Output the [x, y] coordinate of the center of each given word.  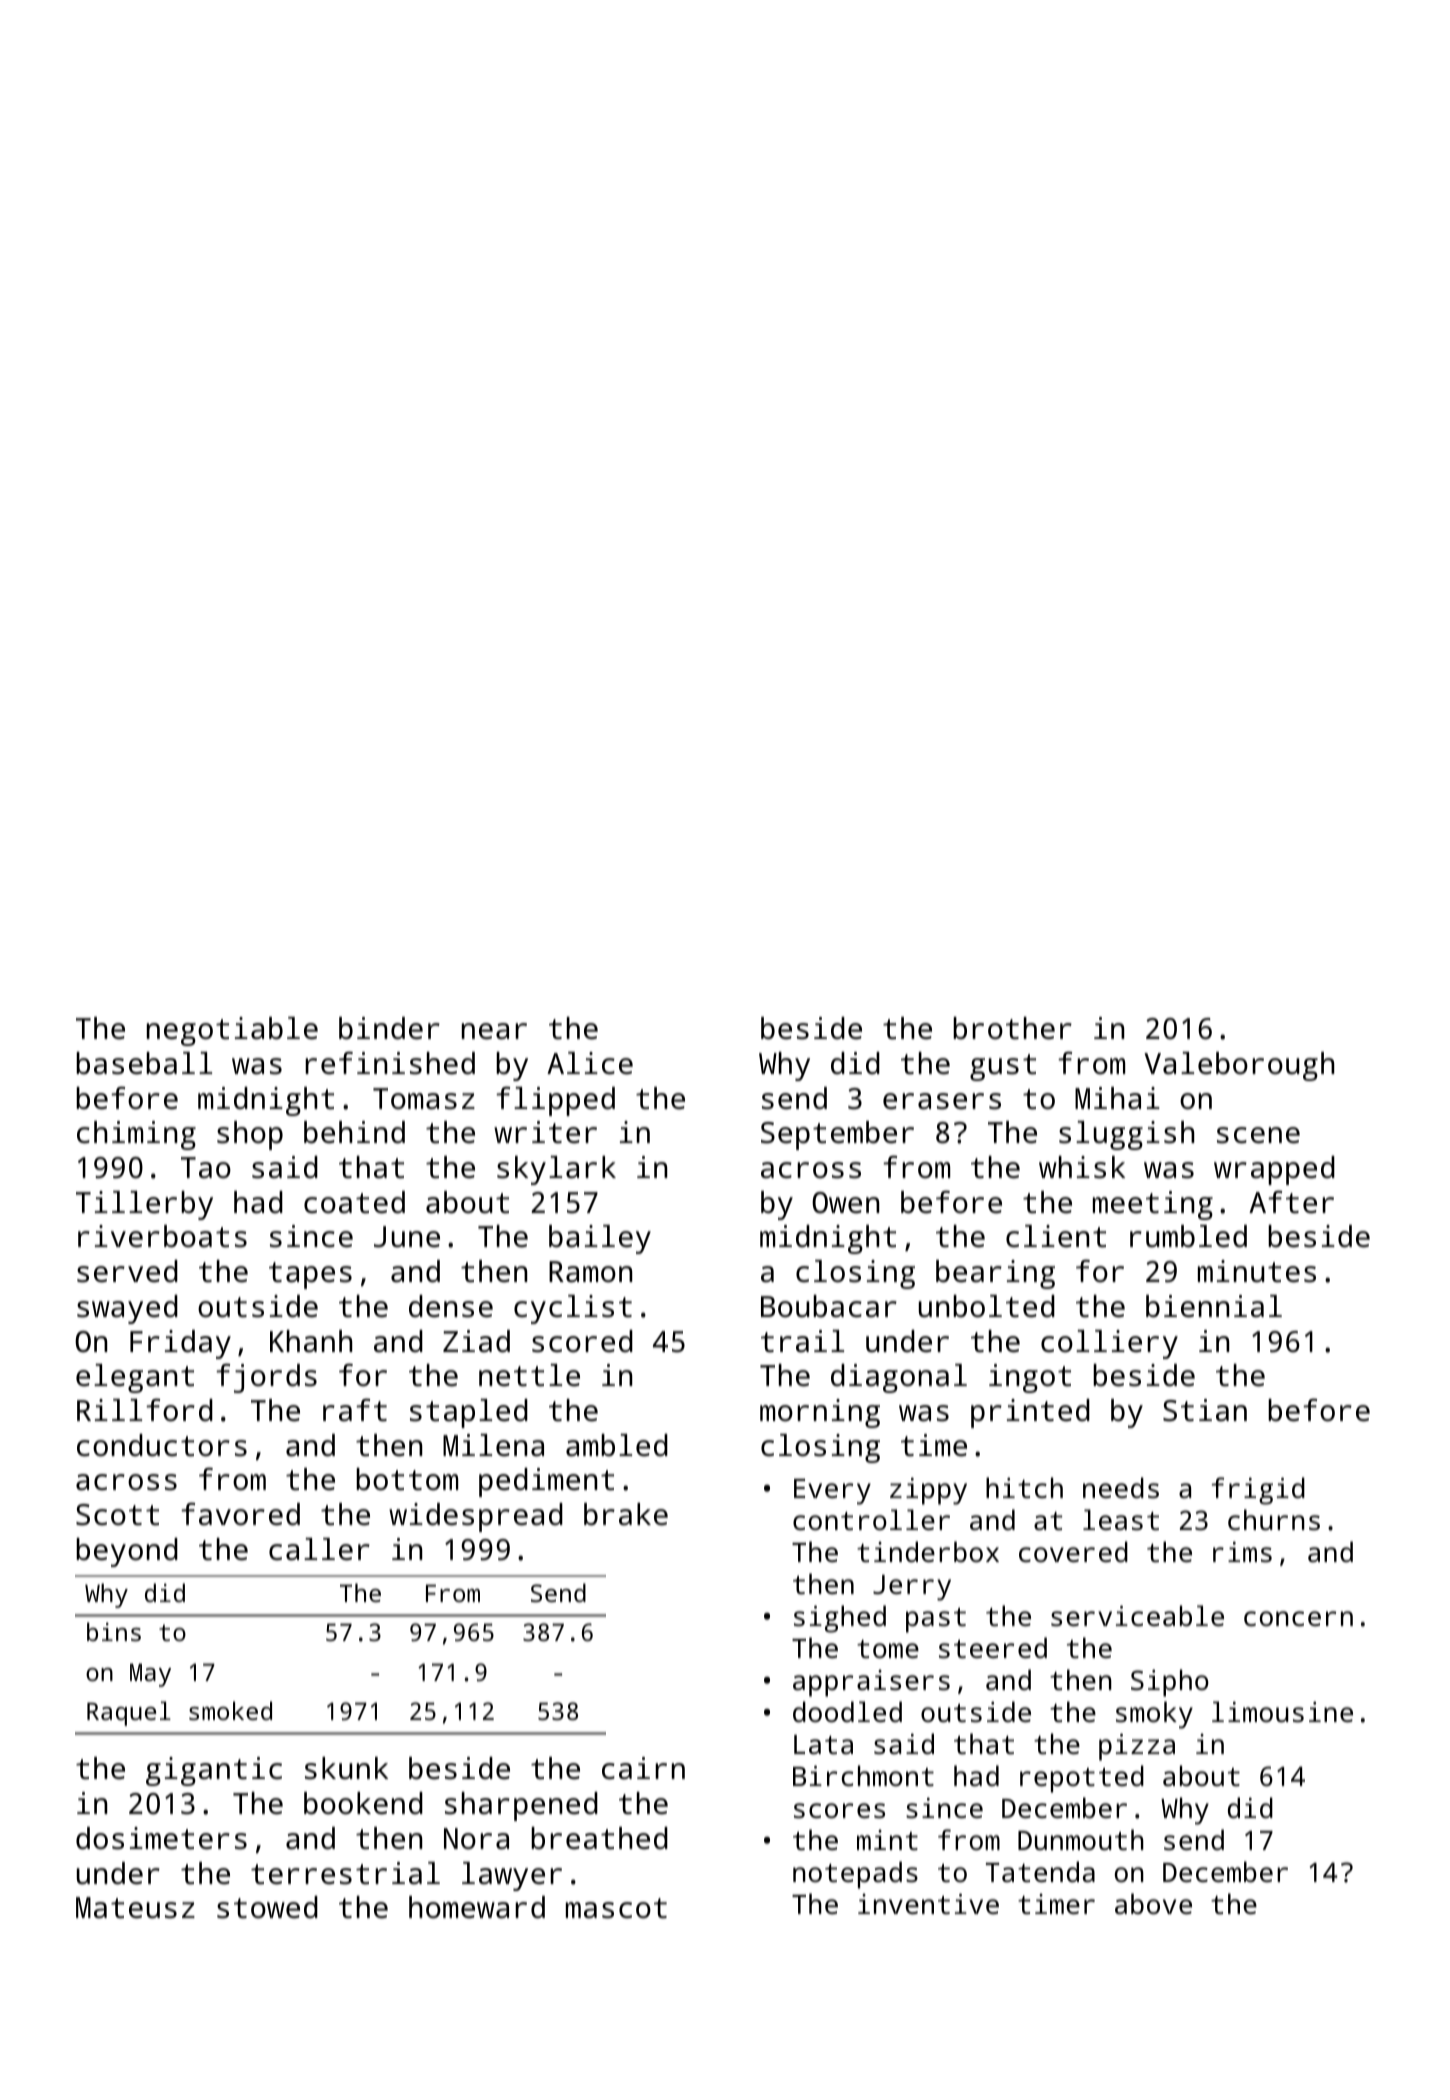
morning [820, 1413]
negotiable [232, 1031]
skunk [346, 1768]
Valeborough [1239, 1066]
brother [1012, 1028]
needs [1121, 1487]
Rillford [145, 1410]
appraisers [871, 1683]
